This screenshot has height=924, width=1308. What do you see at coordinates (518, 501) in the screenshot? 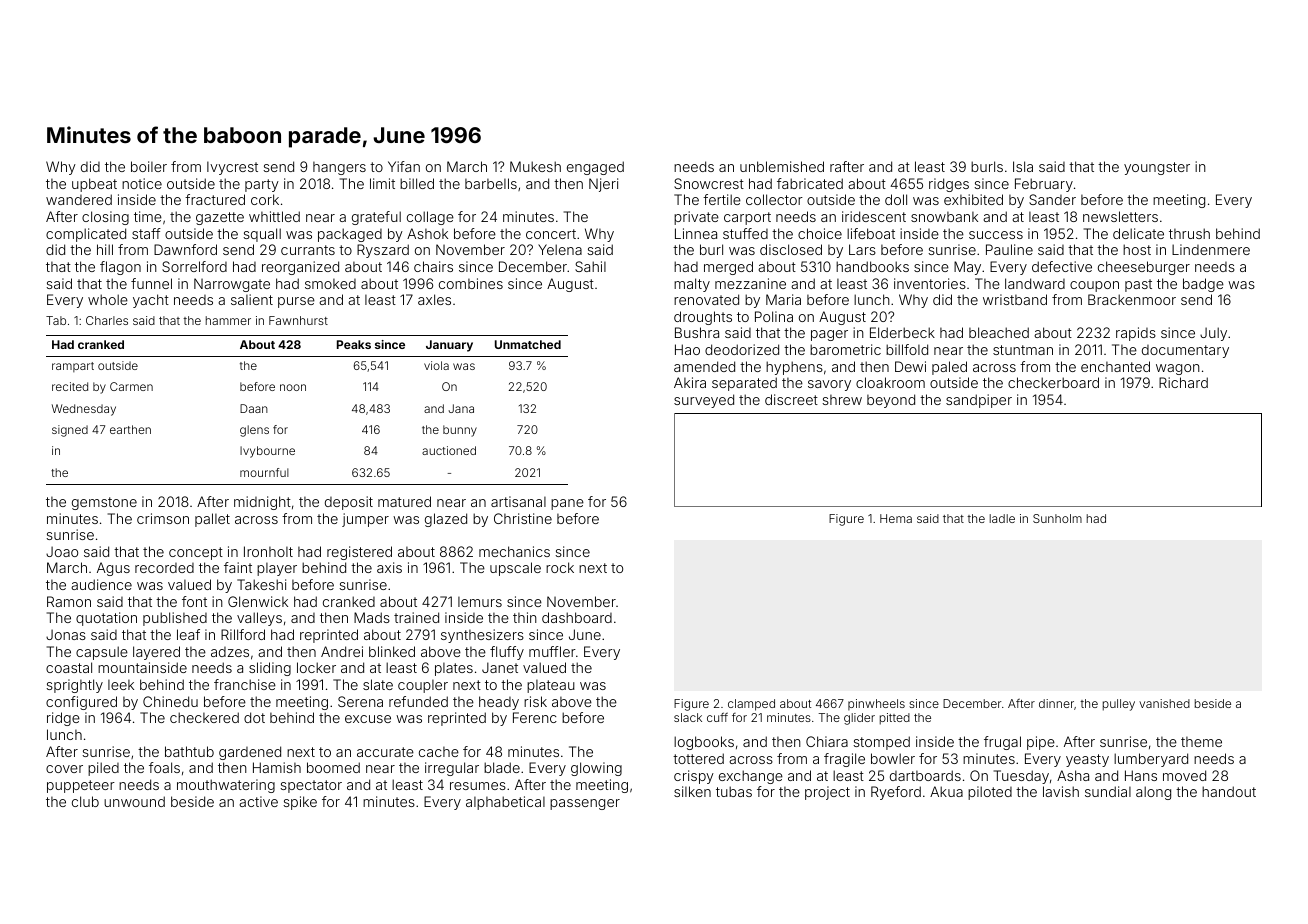
I see `artisanal` at bounding box center [518, 501].
